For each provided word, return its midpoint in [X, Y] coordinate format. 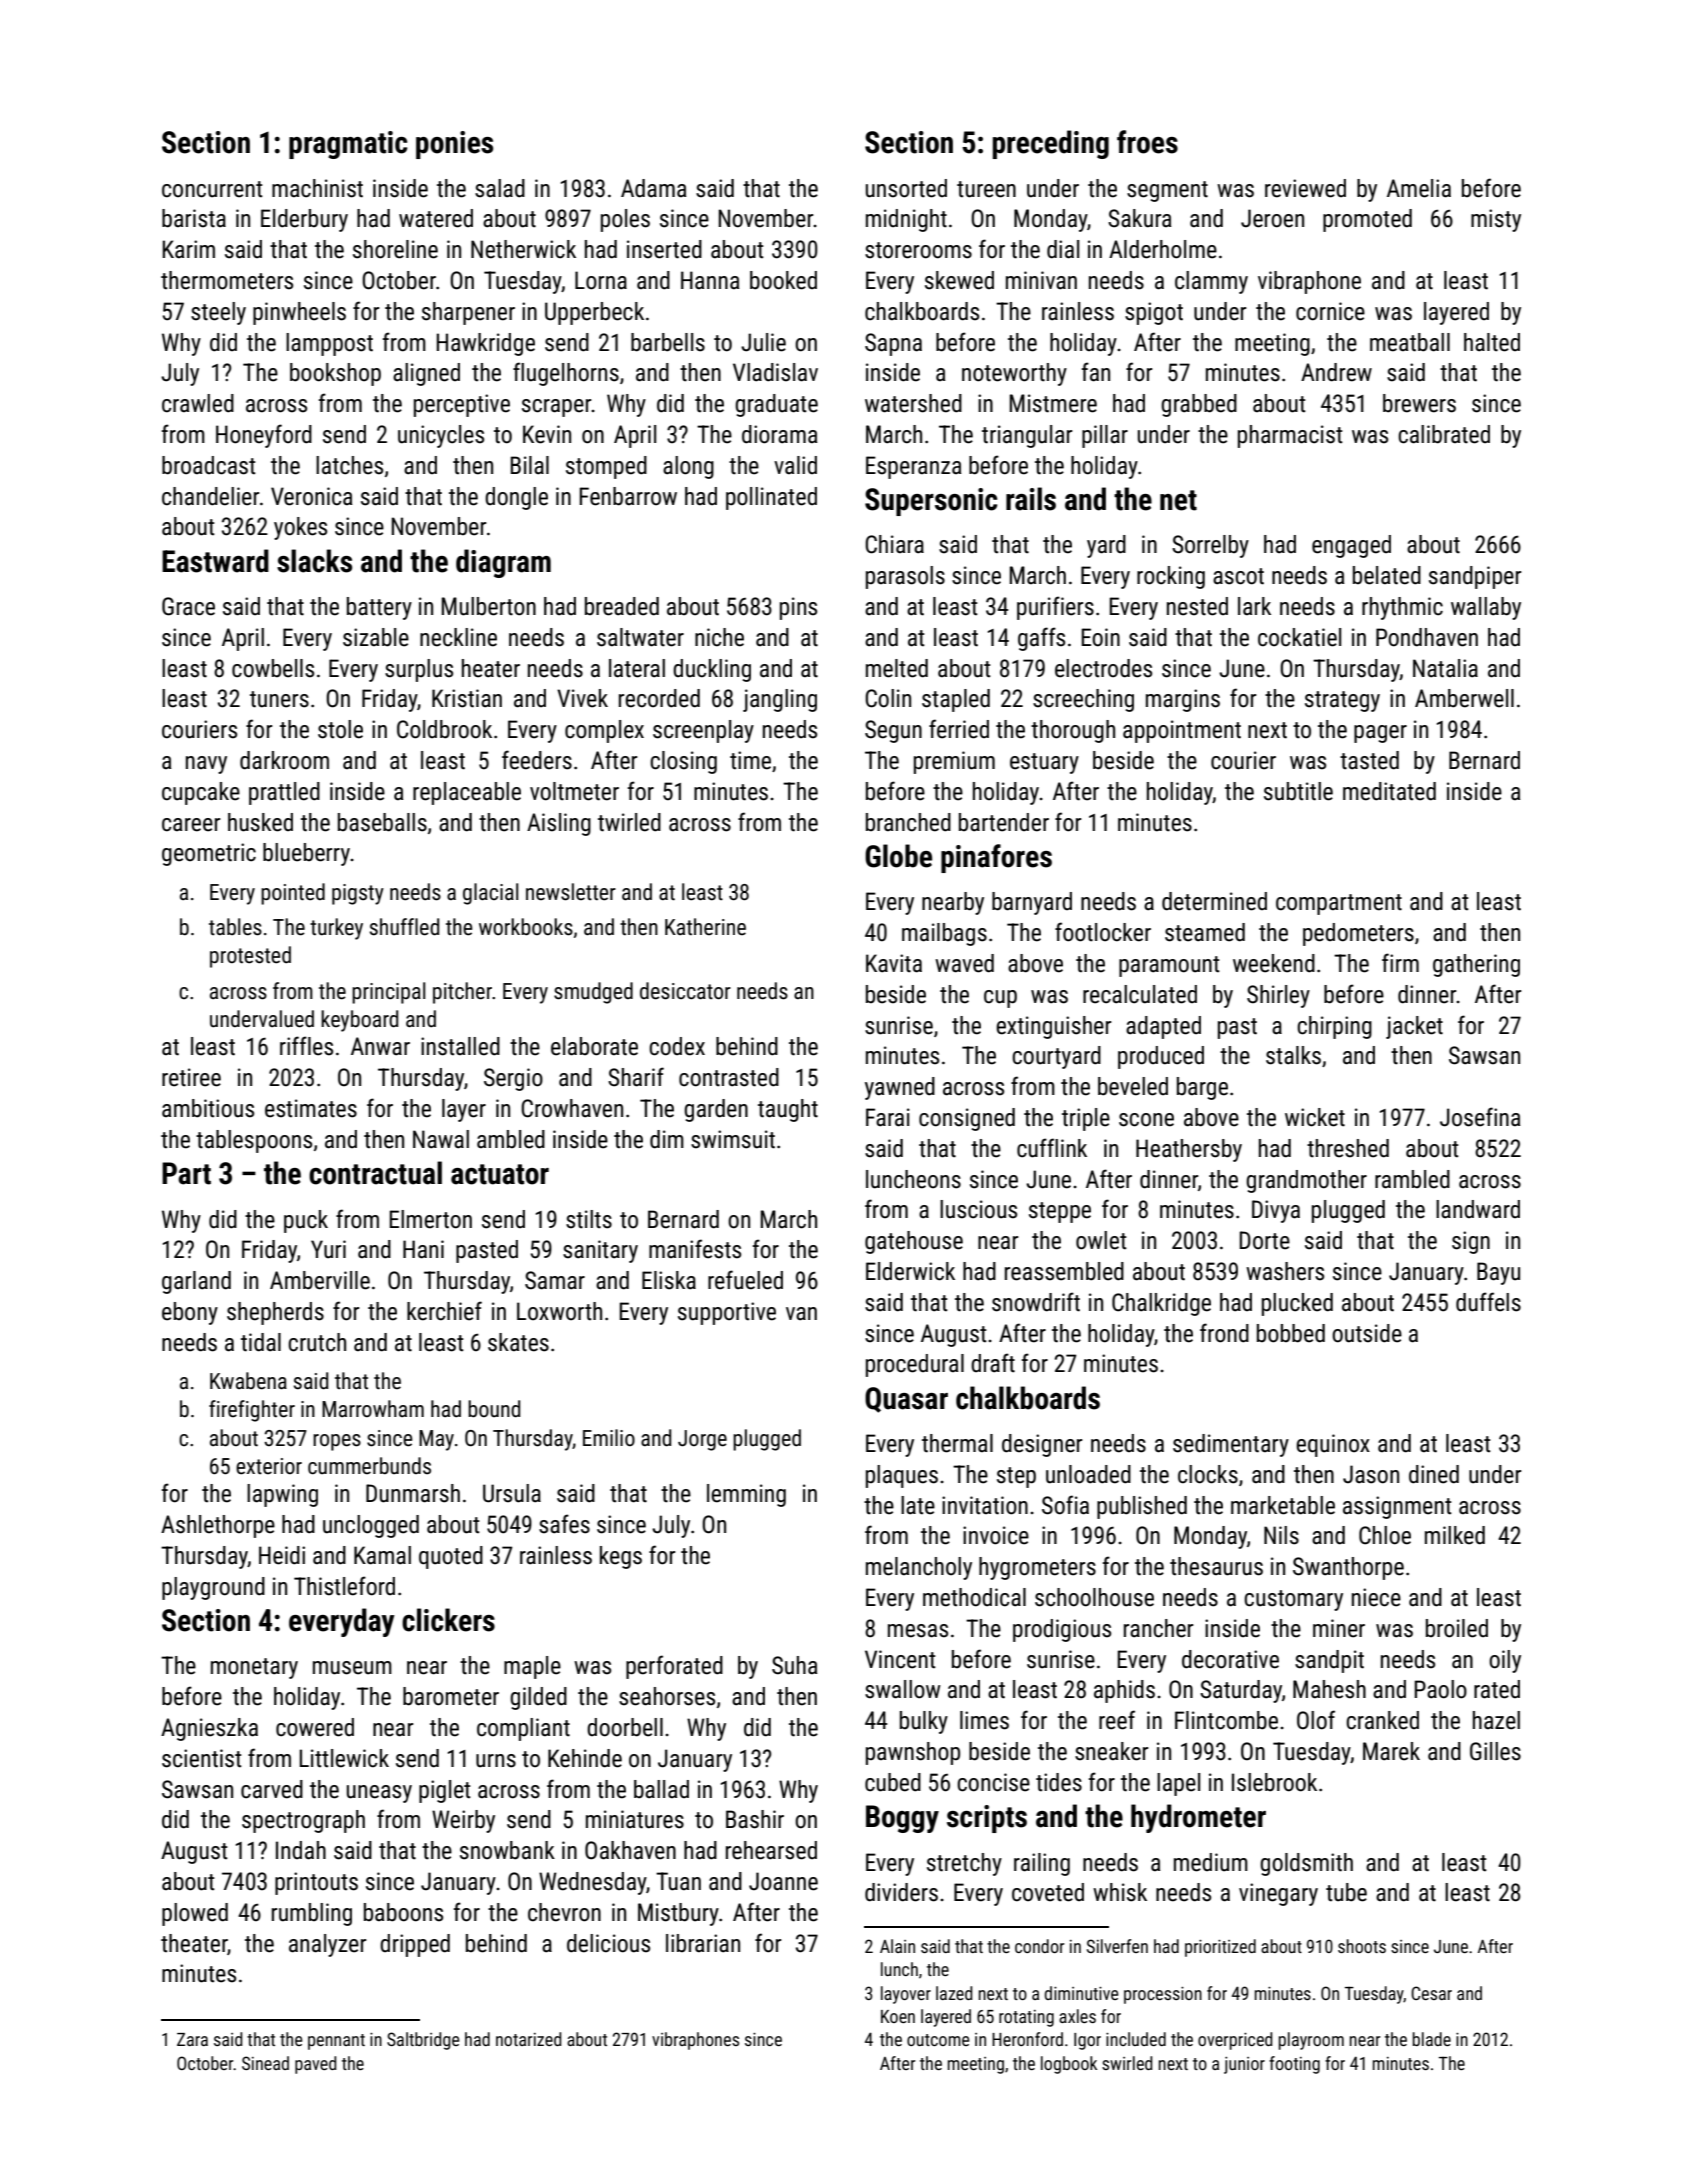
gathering [1476, 965]
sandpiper [1475, 577]
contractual [375, 1173]
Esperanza [913, 467]
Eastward [215, 561]
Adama [653, 188]
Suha [794, 1665]
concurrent [212, 189]
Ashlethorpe [218, 1526]
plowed [195, 1914]
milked [1455, 1535]
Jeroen [1272, 218]
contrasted [729, 1077]
